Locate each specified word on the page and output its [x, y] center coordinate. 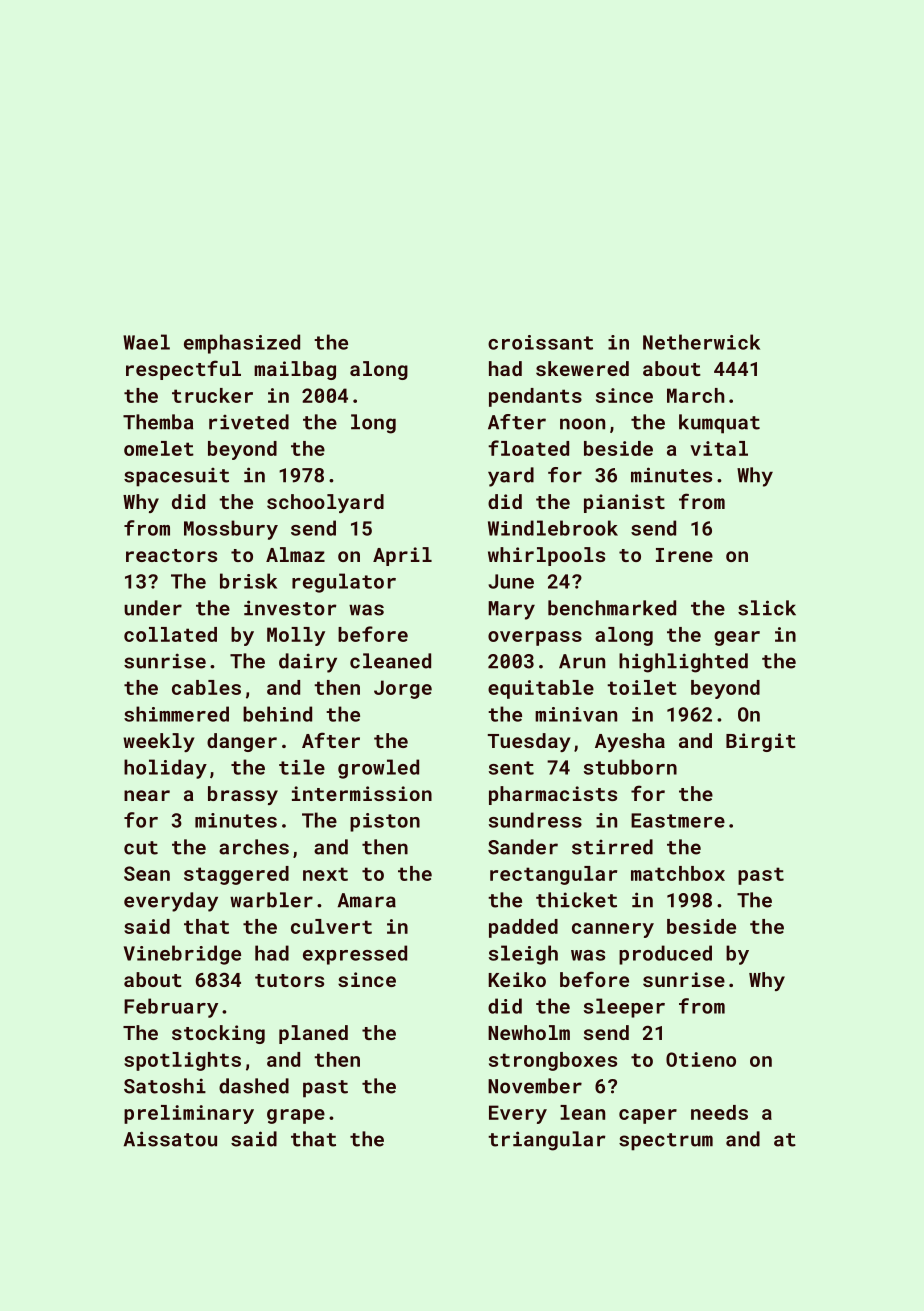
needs [719, 1112]
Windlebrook [553, 528]
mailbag [295, 370]
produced [665, 955]
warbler [271, 900]
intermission [362, 793]
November [535, 1086]
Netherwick [701, 342]
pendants [535, 397]
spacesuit [176, 477]
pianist [624, 503]
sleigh [523, 955]
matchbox [678, 873]
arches [254, 847]
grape [296, 1116]
